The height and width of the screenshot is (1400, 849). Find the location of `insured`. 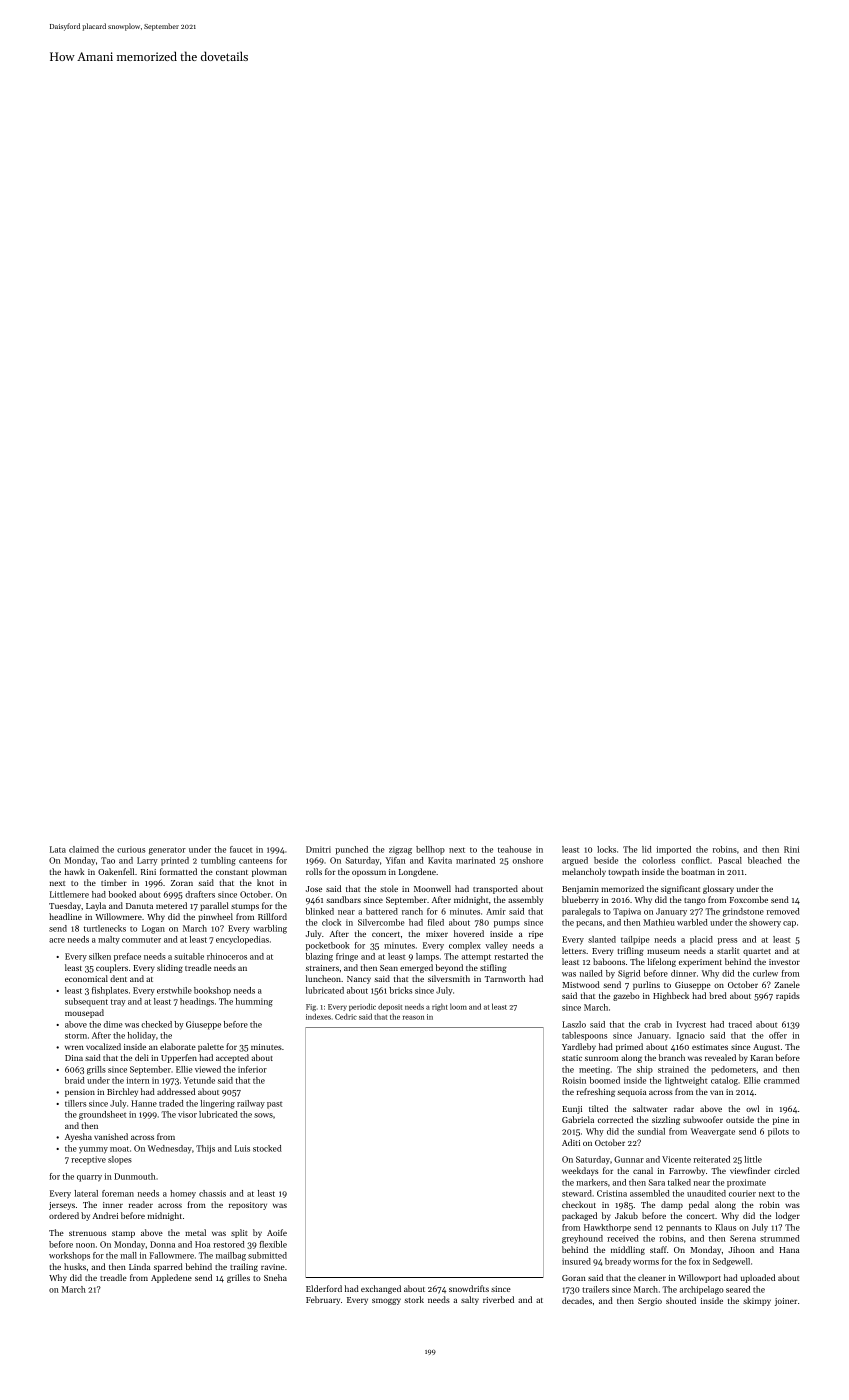

insured is located at coordinates (576, 1261).
